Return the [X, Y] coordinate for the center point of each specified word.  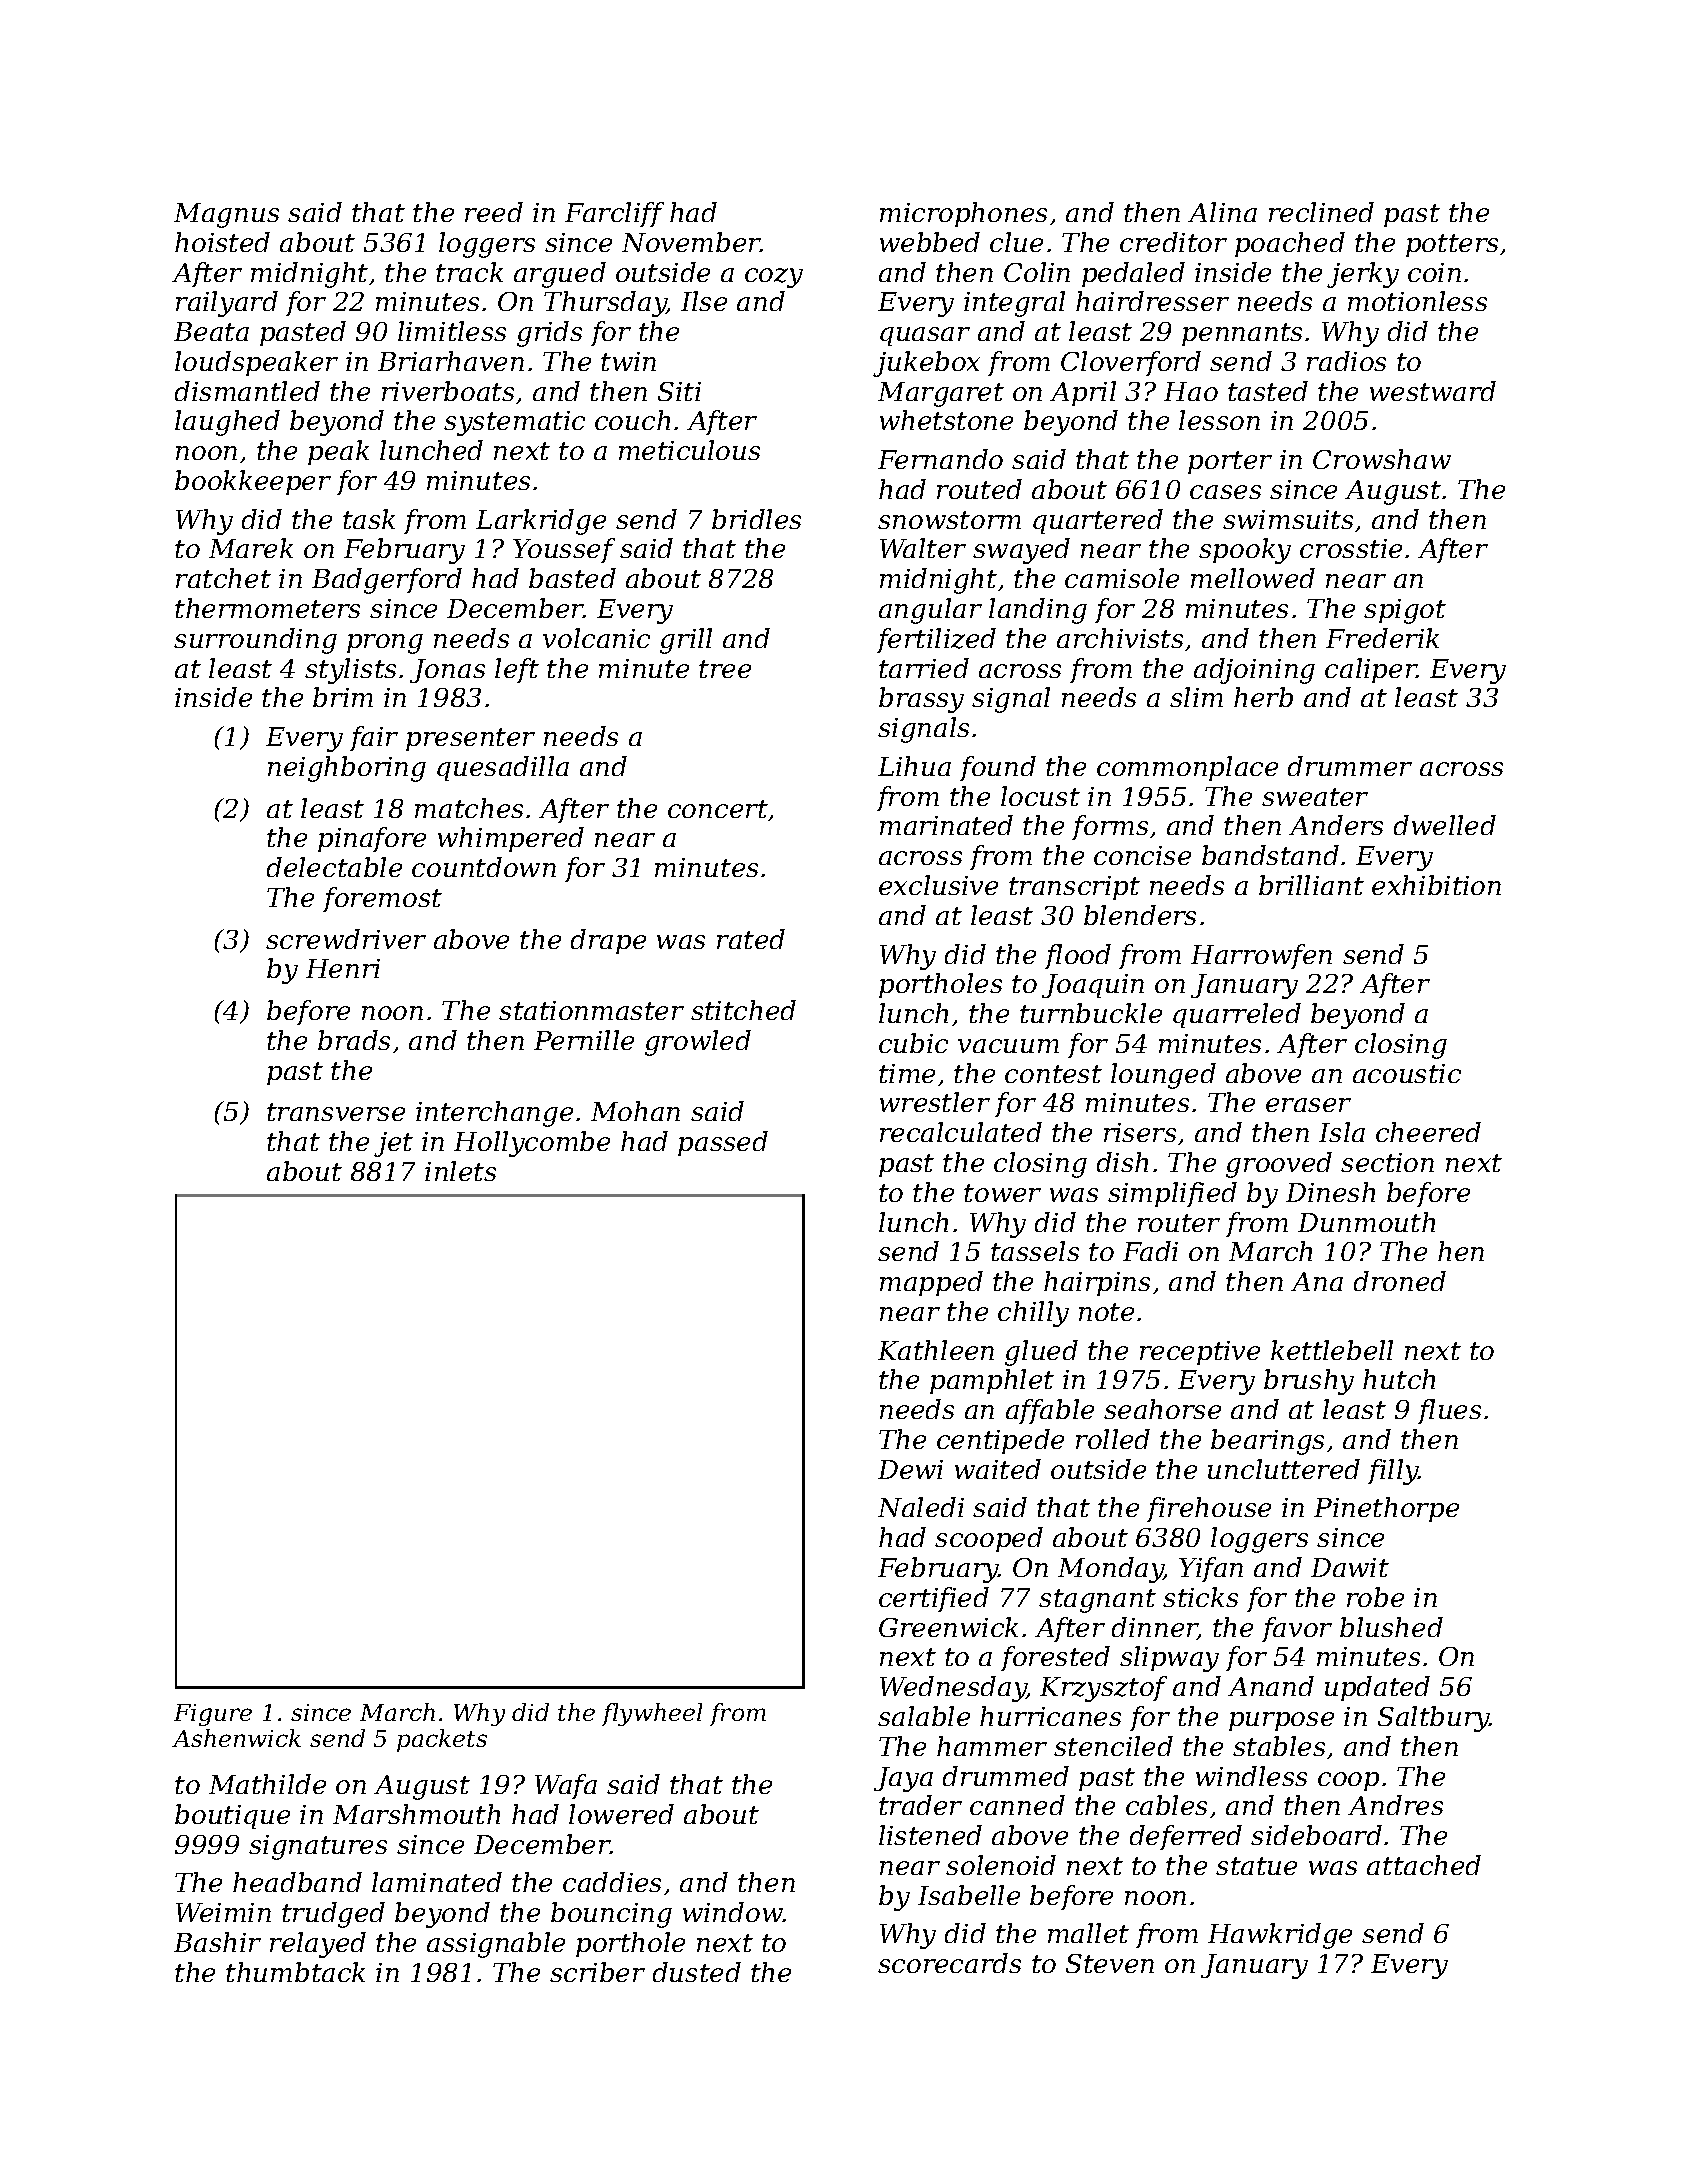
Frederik [1382, 638]
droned [1400, 1281]
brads [354, 1040]
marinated [946, 825]
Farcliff [614, 214]
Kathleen [936, 1350]
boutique [232, 1816]
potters [1452, 245]
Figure [213, 1715]
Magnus [226, 215]
